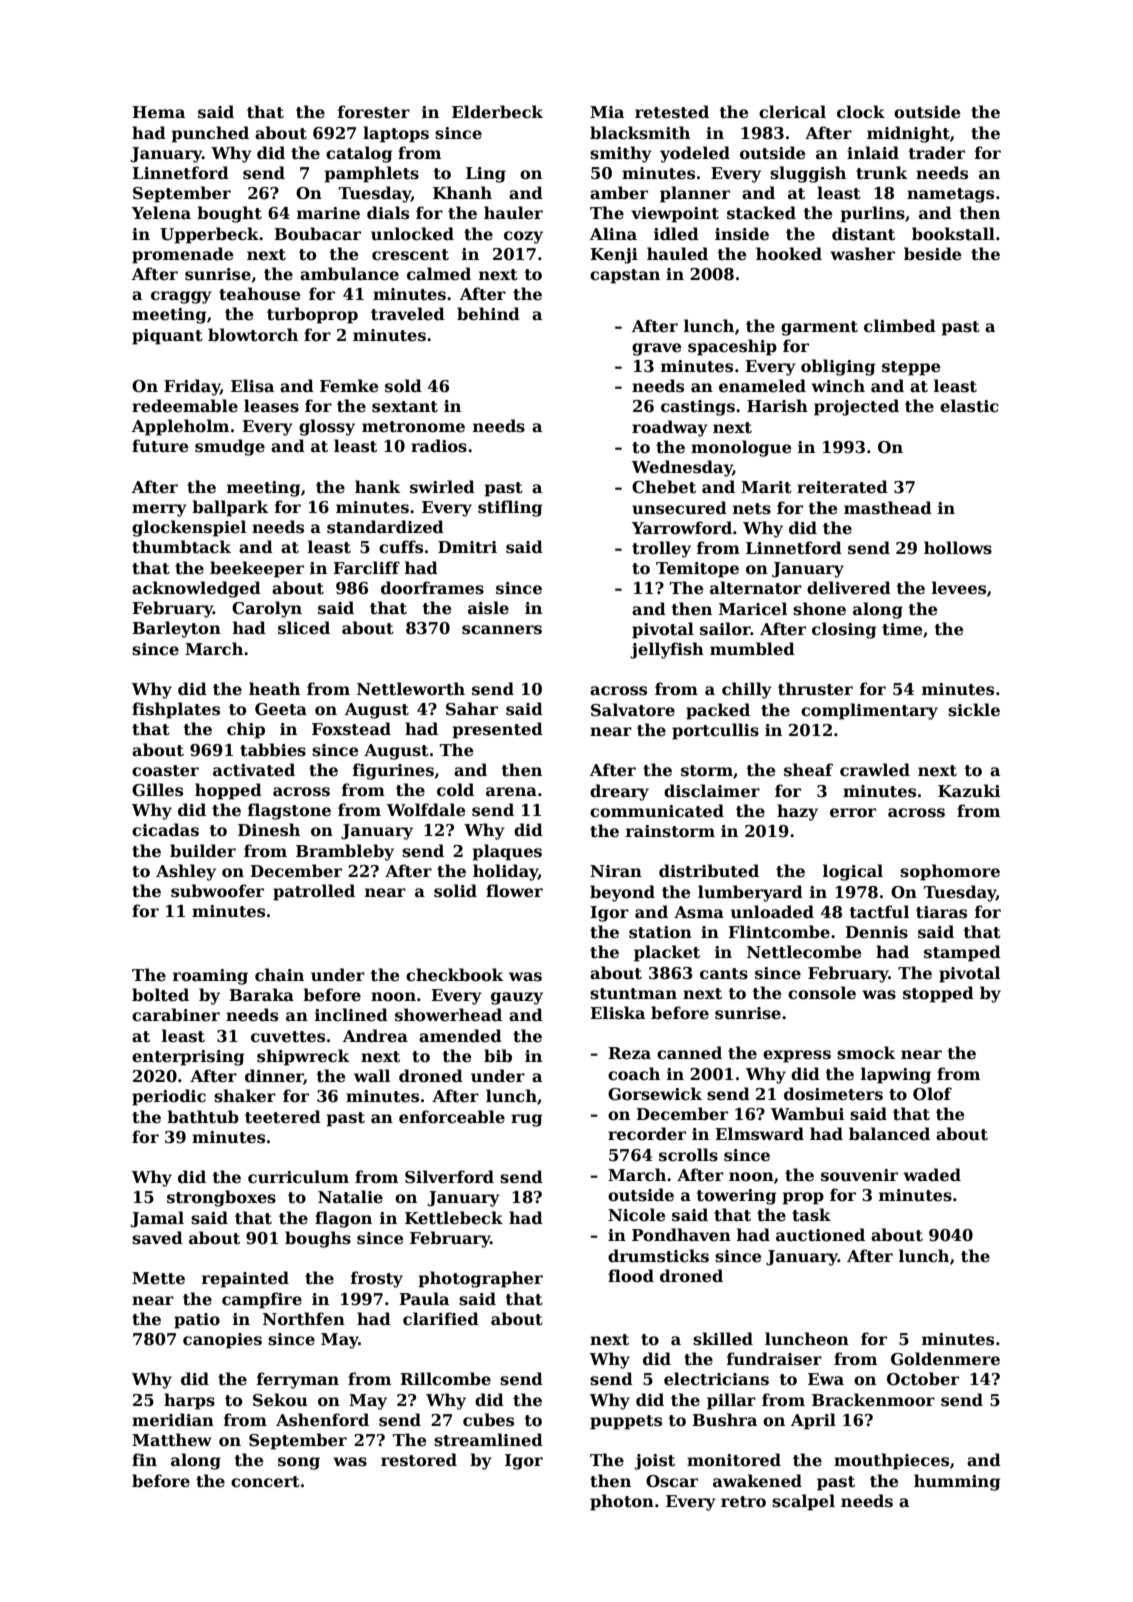  What do you see at coordinates (873, 1400) in the screenshot?
I see `Brackenmoor` at bounding box center [873, 1400].
